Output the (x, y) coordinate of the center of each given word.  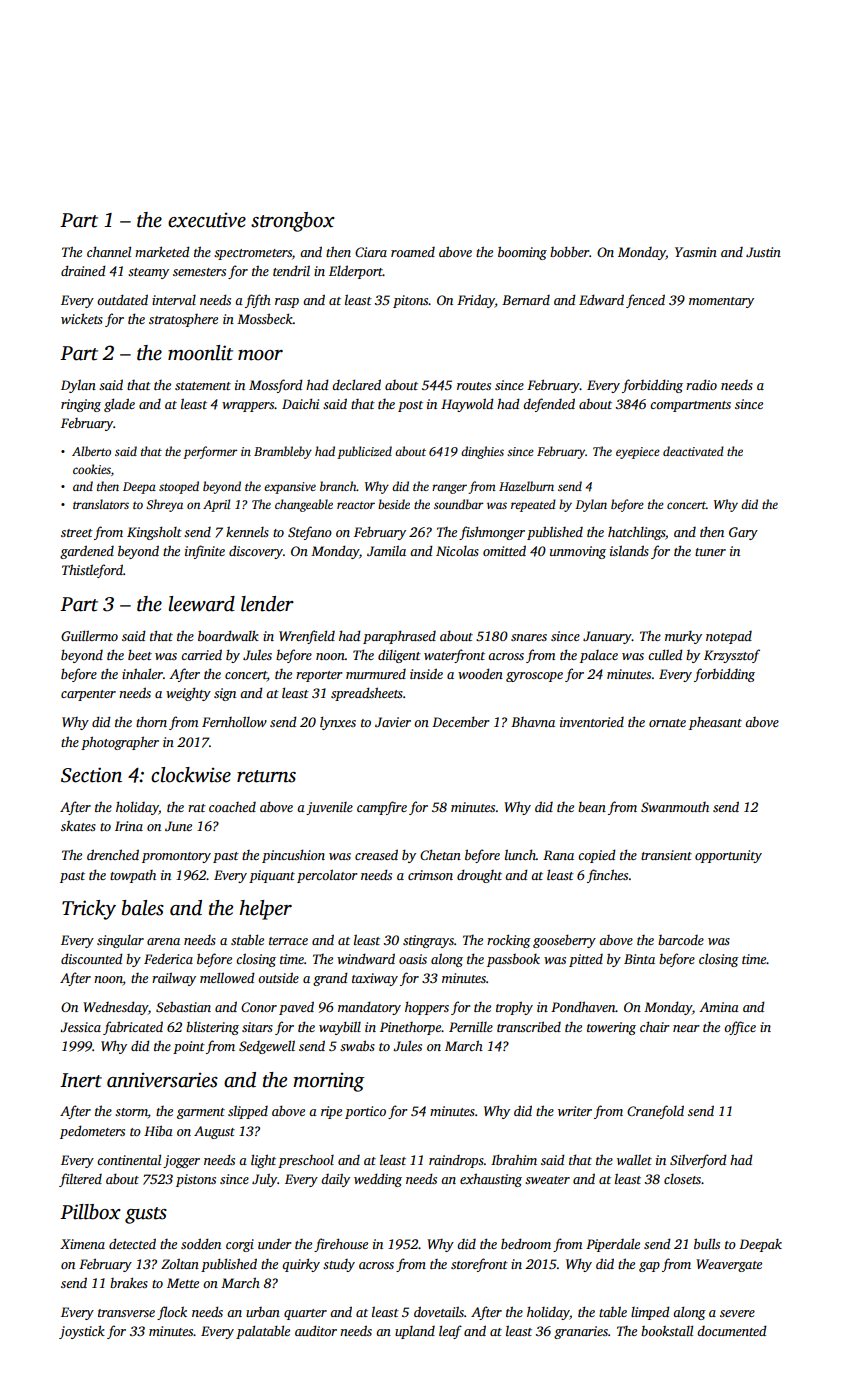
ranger (449, 489)
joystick (82, 1332)
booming (522, 253)
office (740, 1028)
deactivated (693, 451)
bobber (570, 251)
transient (666, 855)
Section (91, 775)
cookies (92, 469)
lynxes (338, 723)
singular (120, 941)
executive (207, 220)
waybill (340, 1028)
